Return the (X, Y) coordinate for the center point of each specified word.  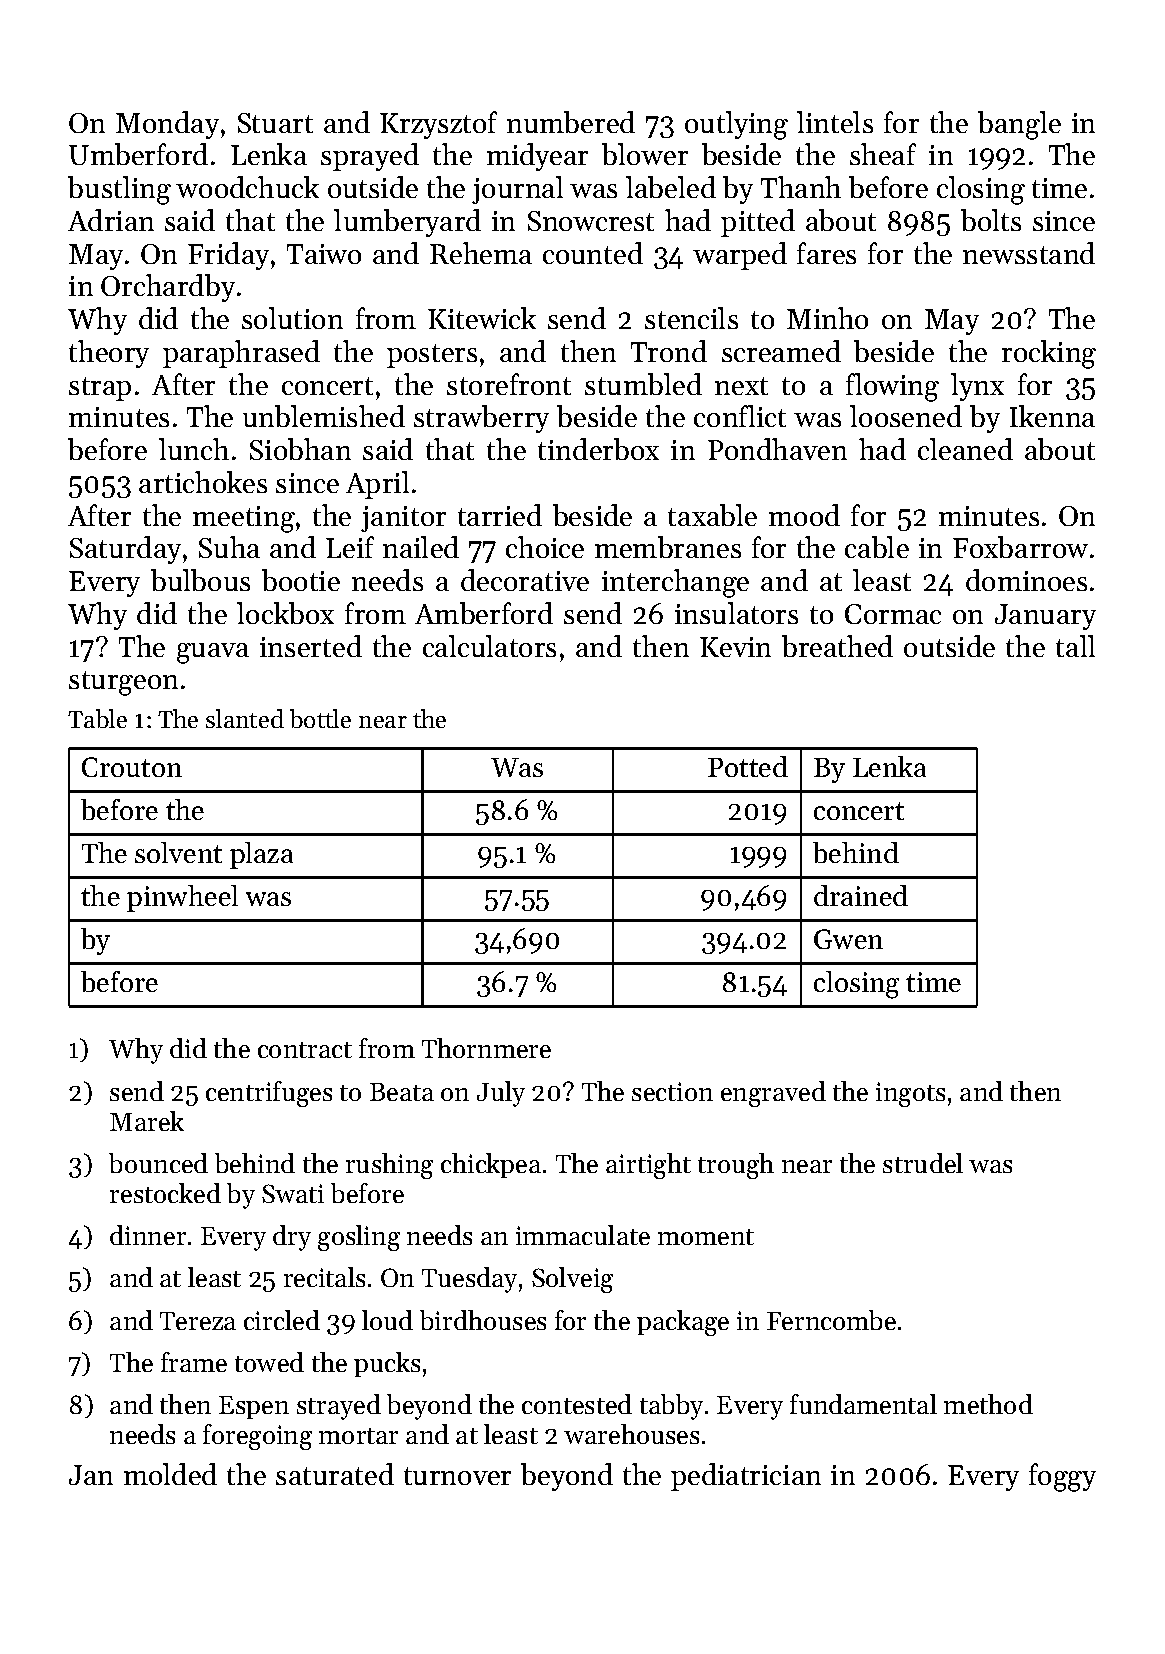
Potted (748, 766)
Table (97, 718)
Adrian (111, 220)
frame (194, 1362)
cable (877, 547)
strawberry (481, 419)
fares (826, 253)
